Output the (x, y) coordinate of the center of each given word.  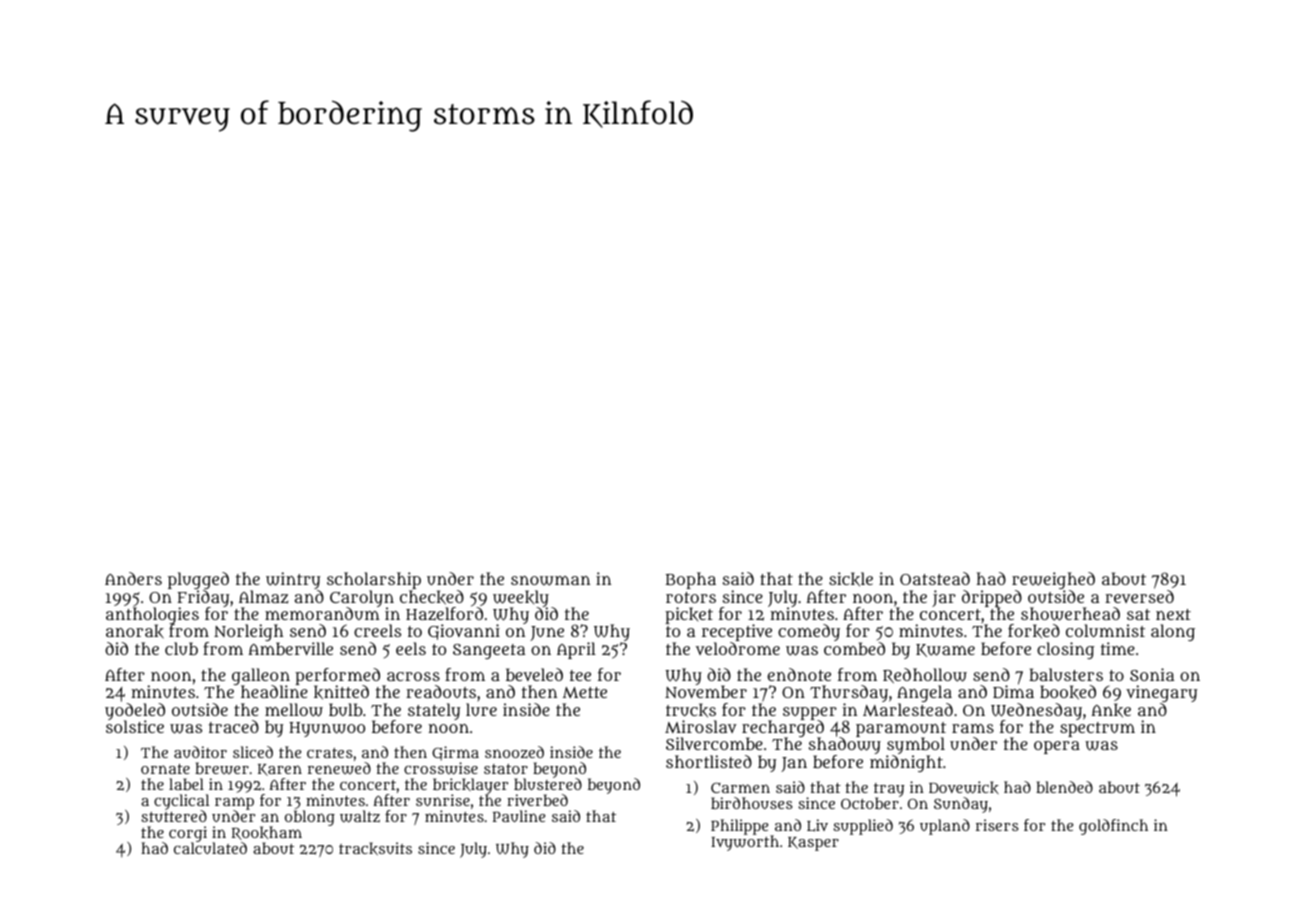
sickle (851, 579)
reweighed (1053, 580)
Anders (133, 578)
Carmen (740, 787)
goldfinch (1113, 827)
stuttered (174, 816)
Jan (794, 764)
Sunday (961, 805)
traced (234, 726)
